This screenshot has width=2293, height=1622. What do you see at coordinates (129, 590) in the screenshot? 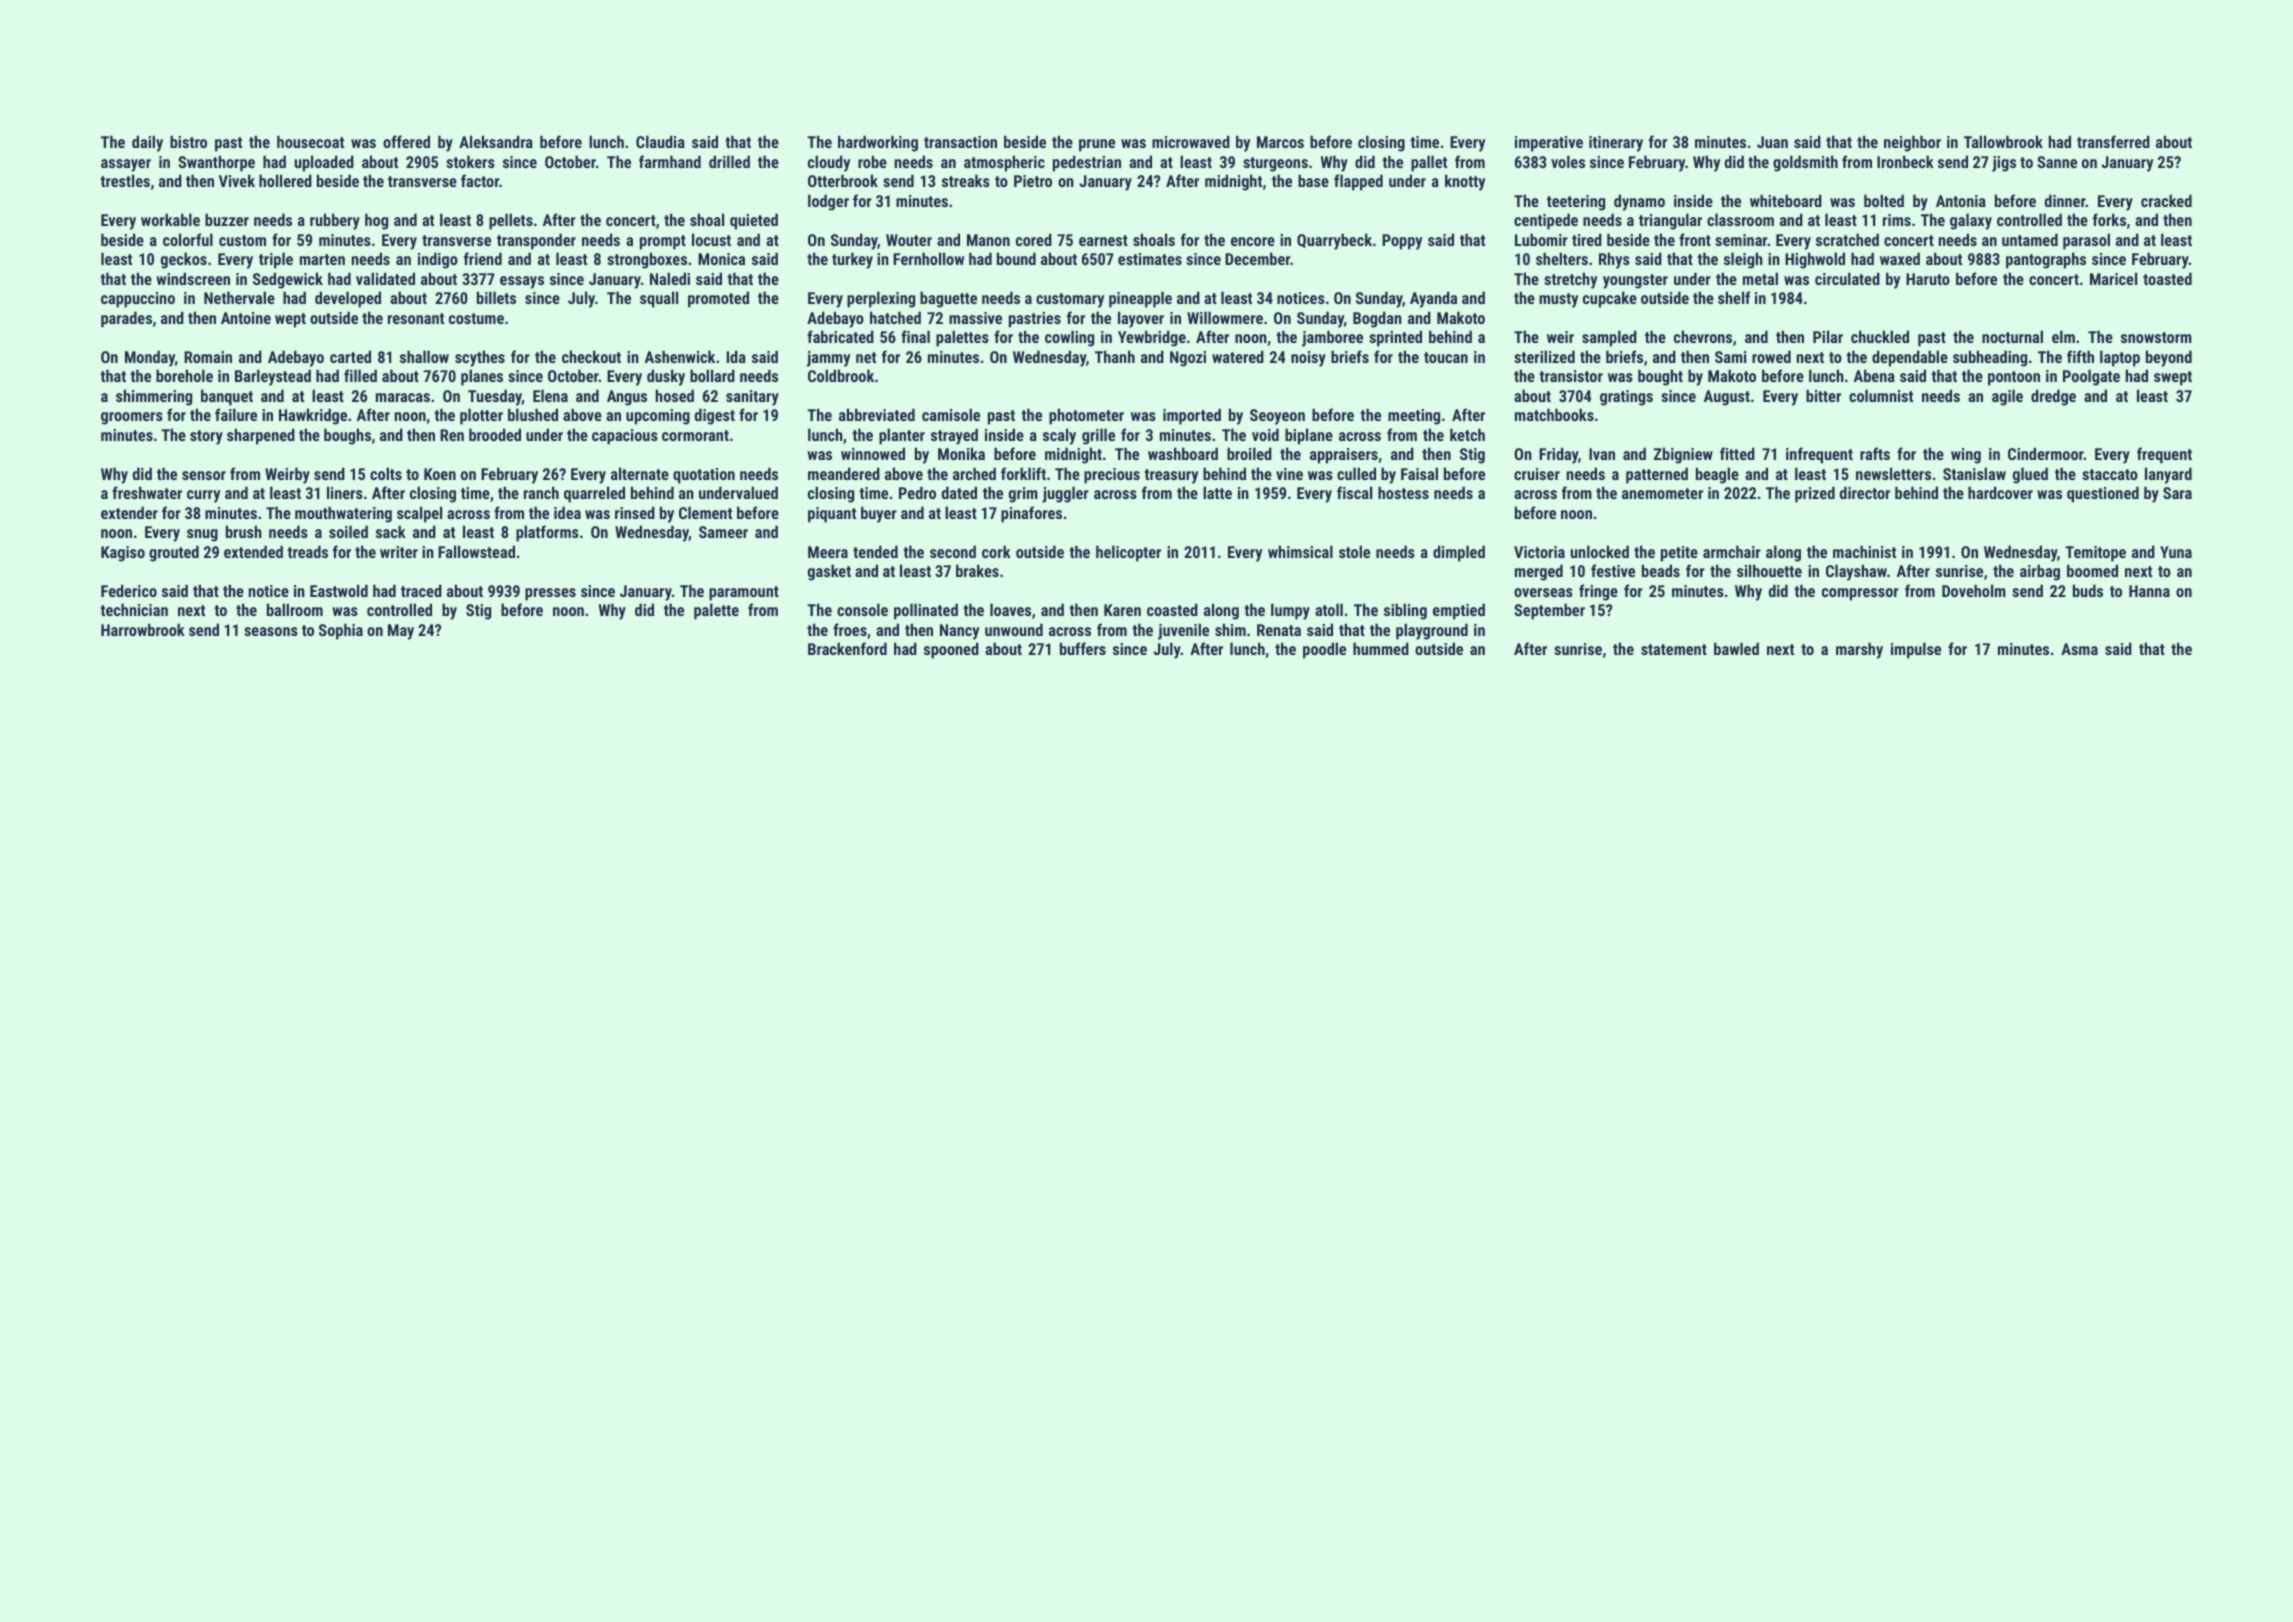
I see `Federico` at bounding box center [129, 590].
